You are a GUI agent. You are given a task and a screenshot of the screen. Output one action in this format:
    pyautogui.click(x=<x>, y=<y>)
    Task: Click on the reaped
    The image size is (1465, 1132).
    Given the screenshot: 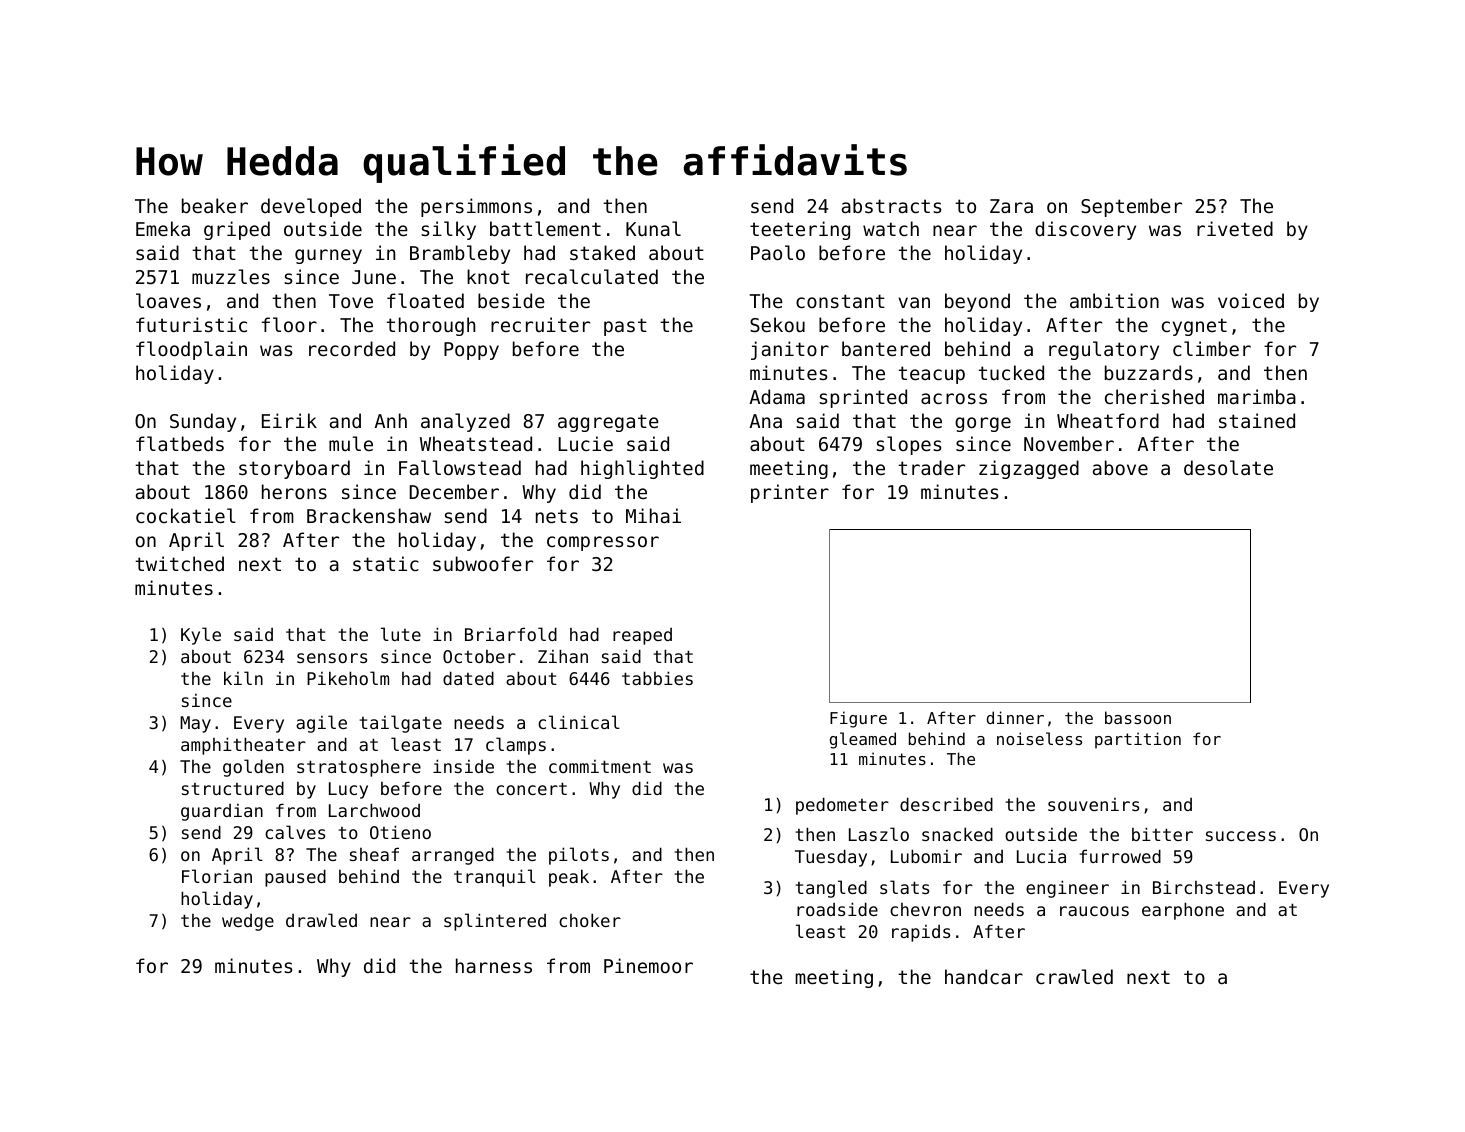 What is the action you would take?
    pyautogui.click(x=642, y=636)
